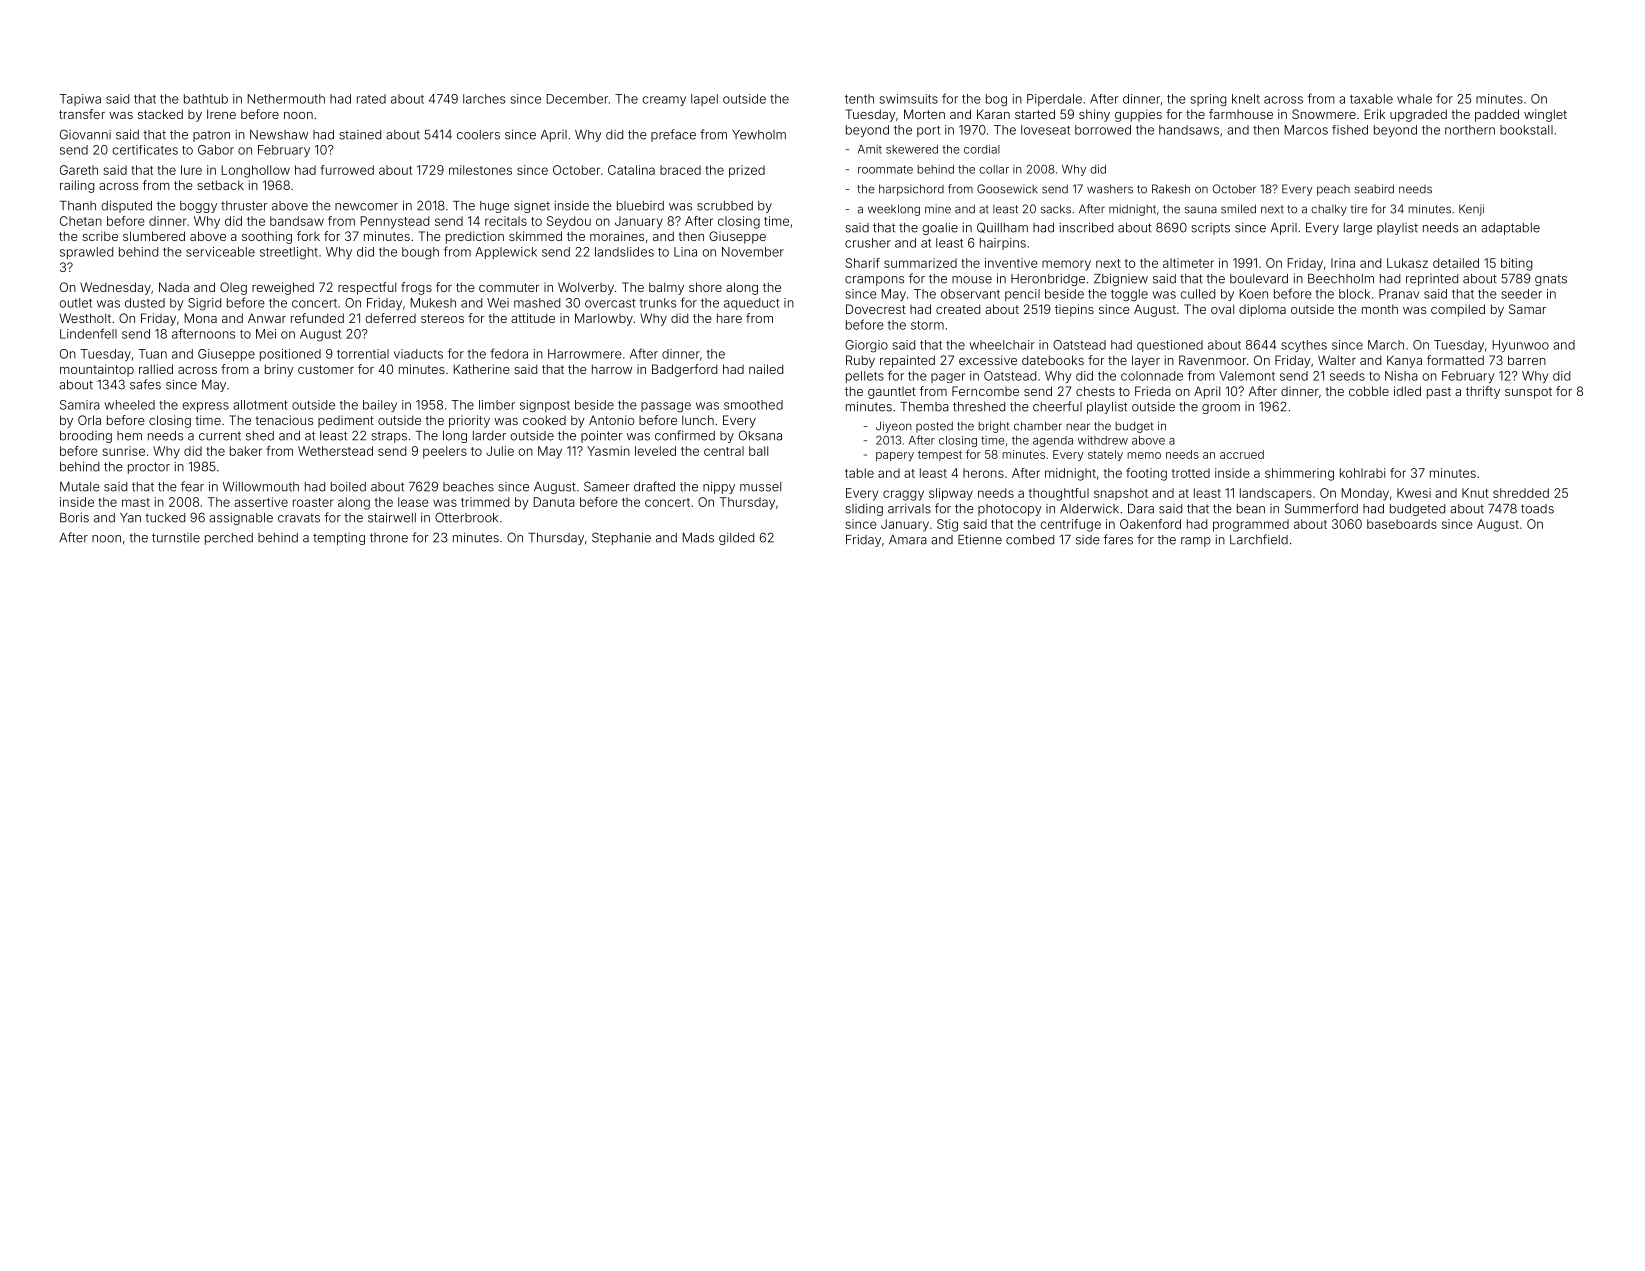 The height and width of the screenshot is (1271, 1645). I want to click on Mei, so click(266, 334).
